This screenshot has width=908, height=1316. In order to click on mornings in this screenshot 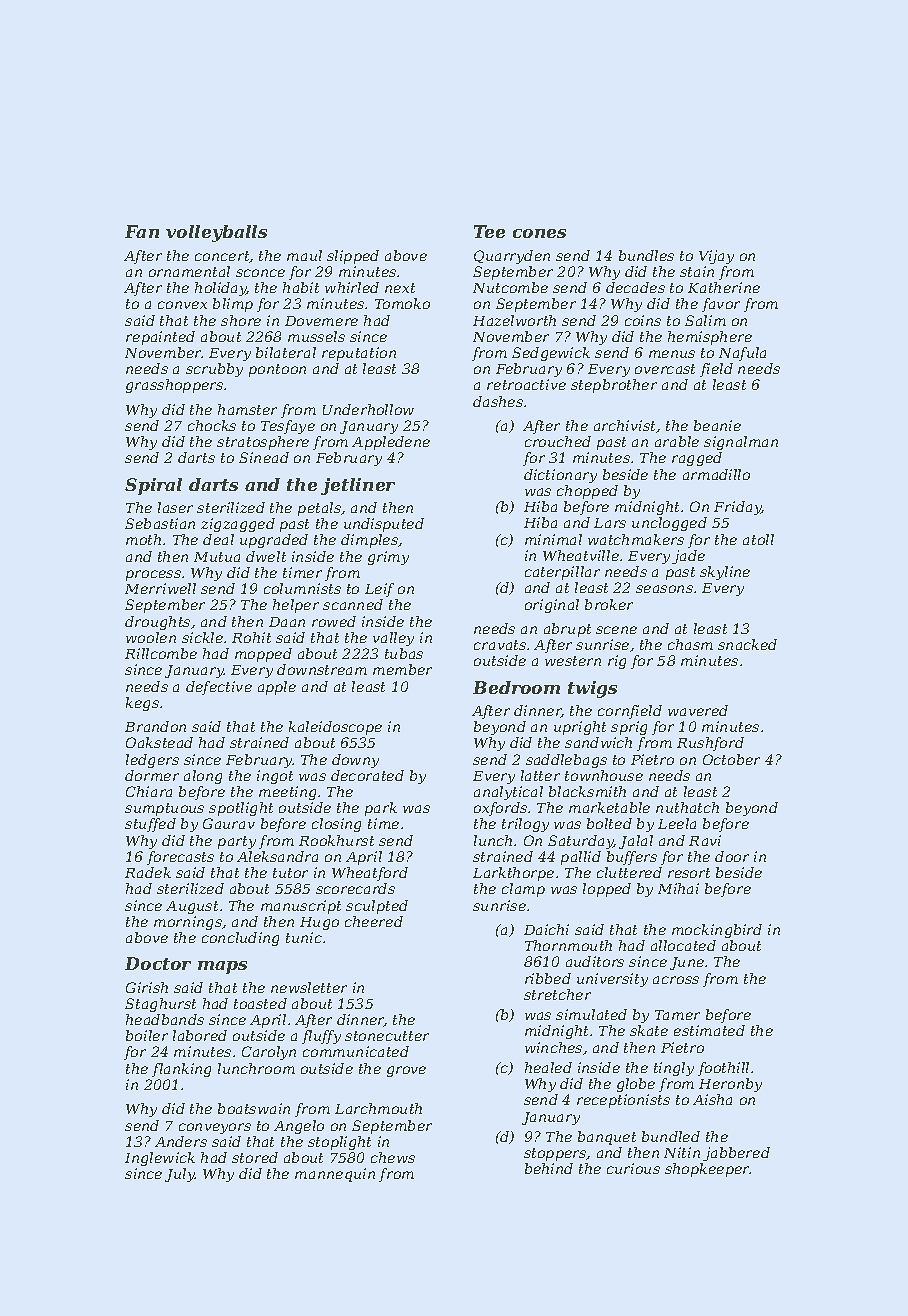, I will do `click(188, 923)`.
